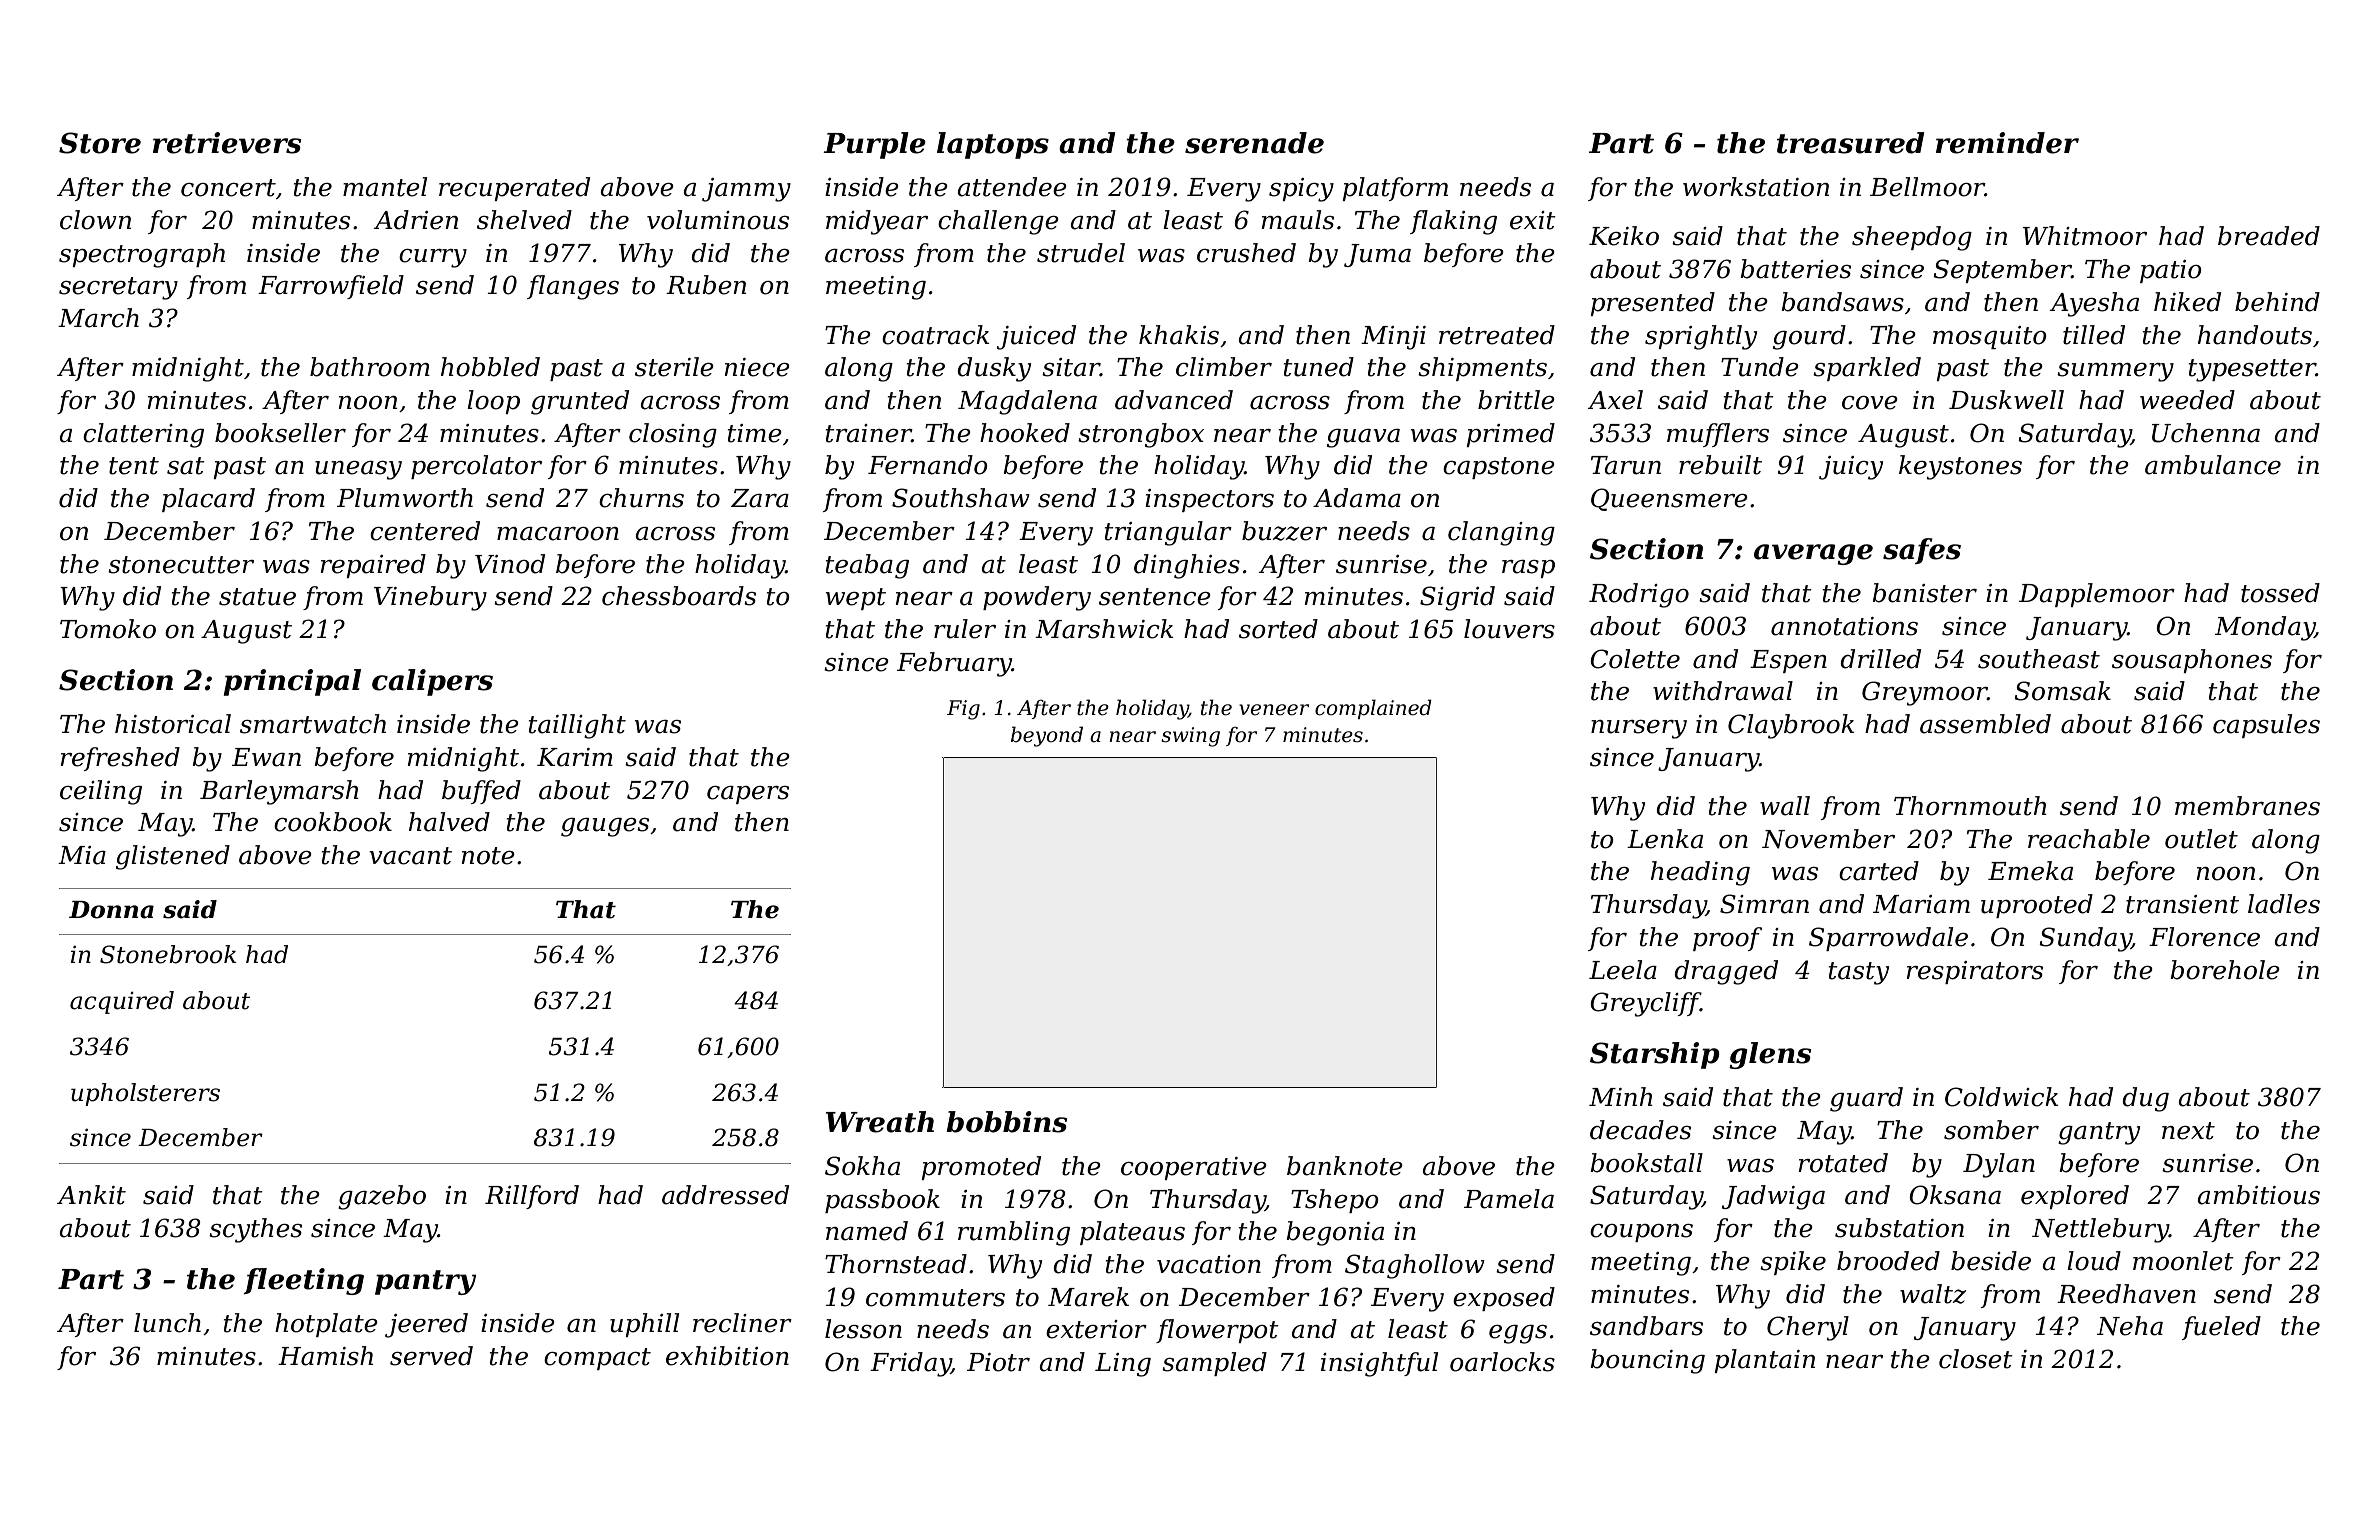 The height and width of the page is (1540, 2380). What do you see at coordinates (1718, 435) in the page?
I see `mufflers` at bounding box center [1718, 435].
